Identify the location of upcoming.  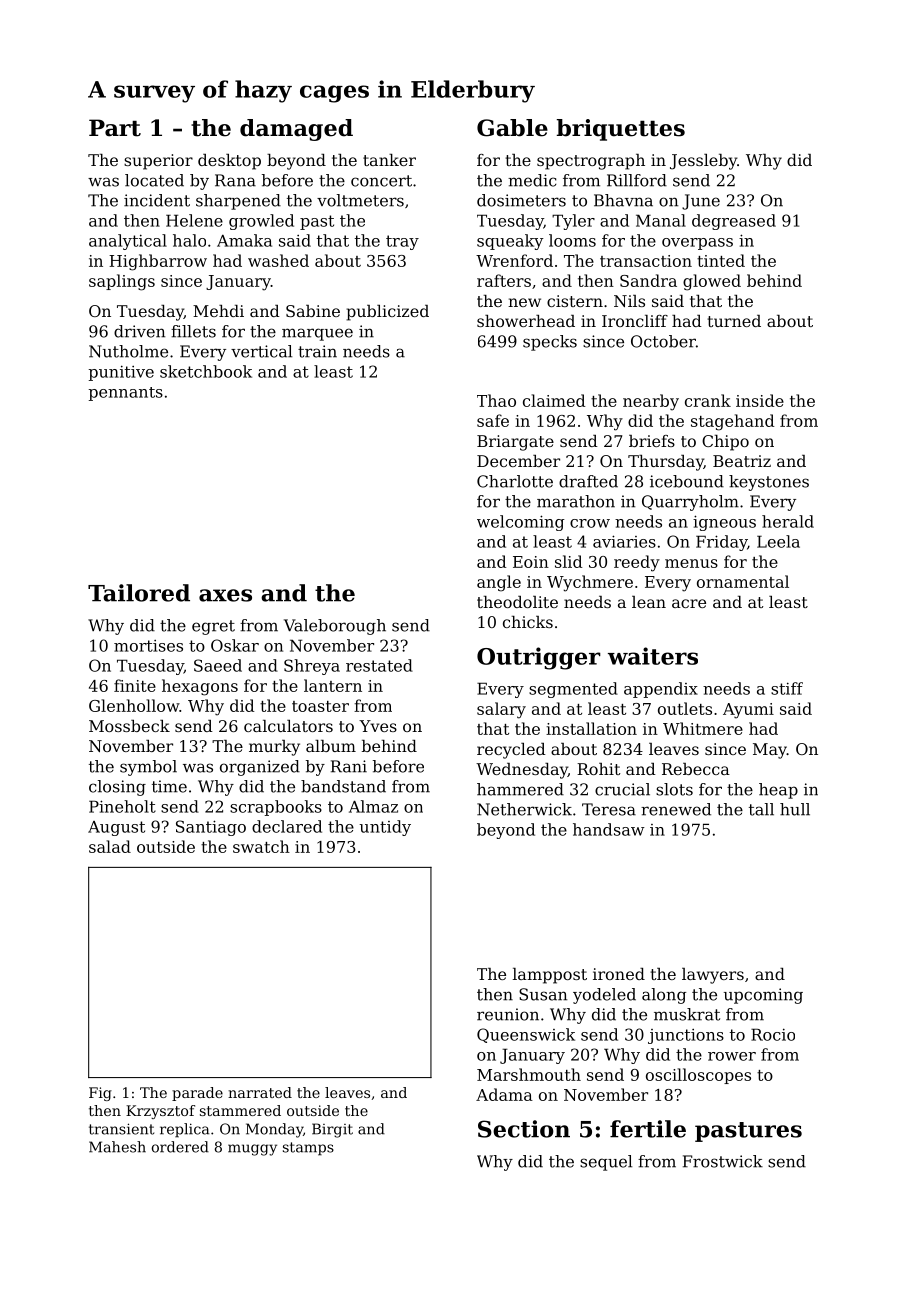
(763, 996).
